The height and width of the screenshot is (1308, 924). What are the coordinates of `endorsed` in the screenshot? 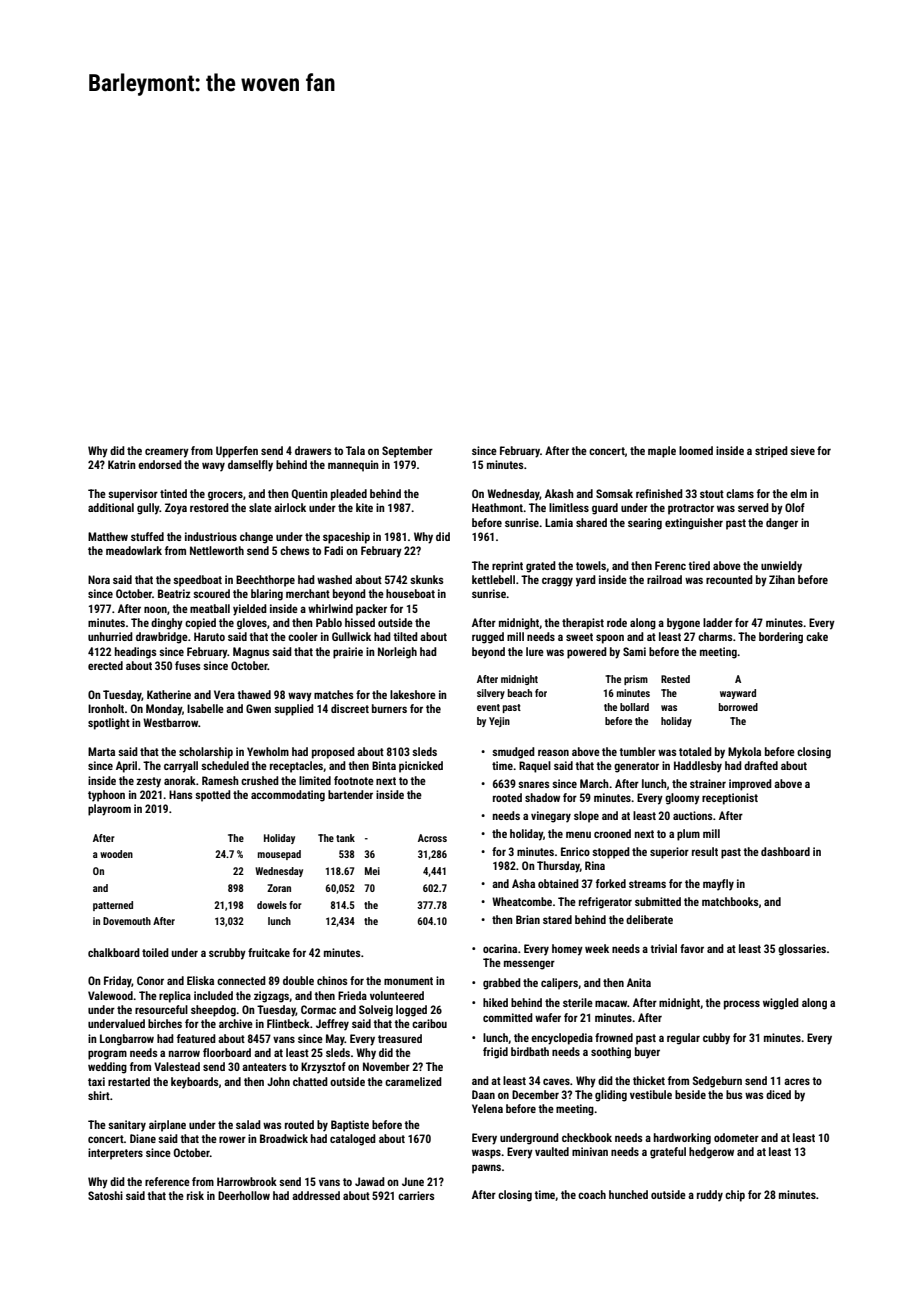 It's located at (160, 464).
